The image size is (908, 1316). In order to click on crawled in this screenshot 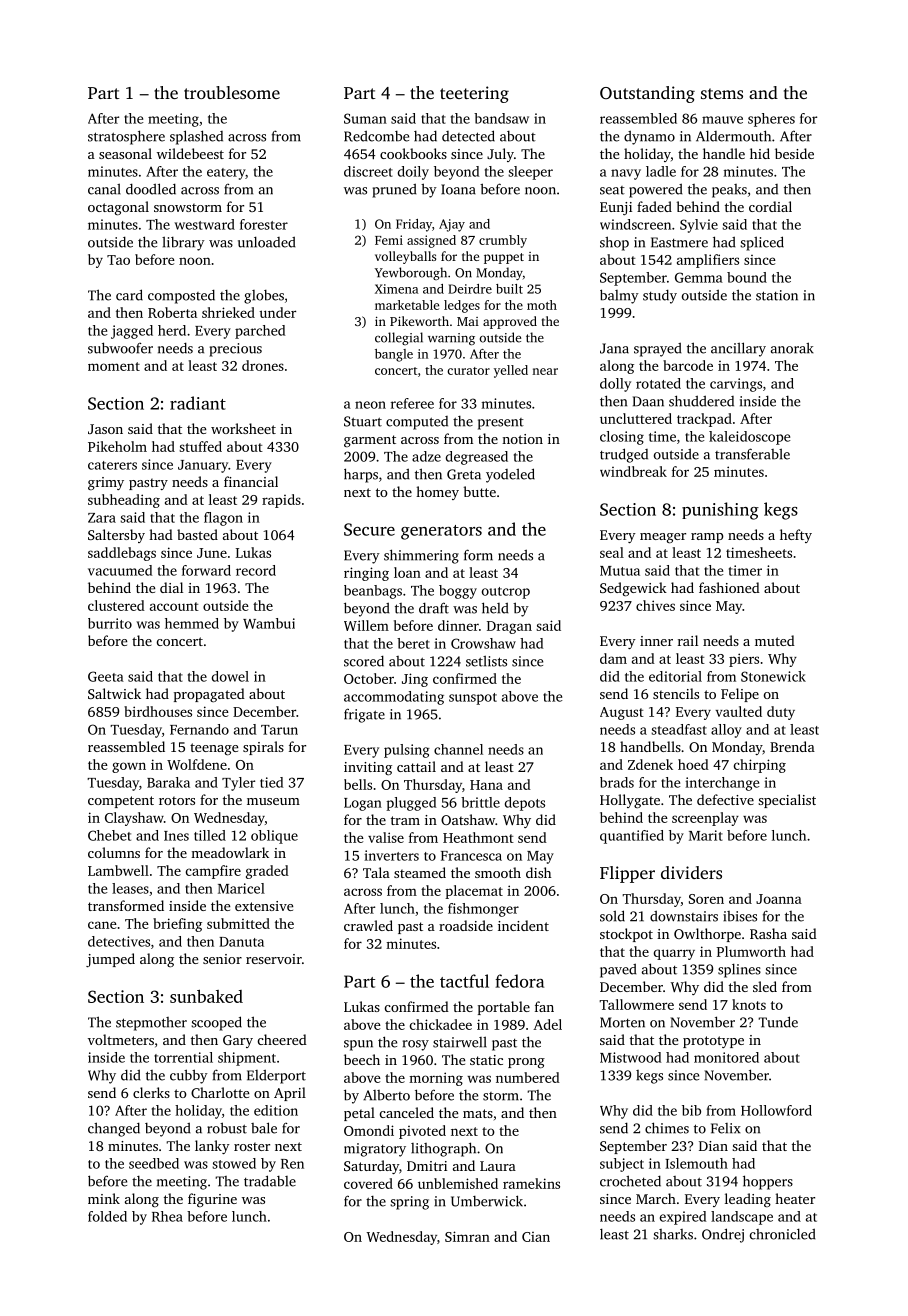, I will do `click(368, 925)`.
